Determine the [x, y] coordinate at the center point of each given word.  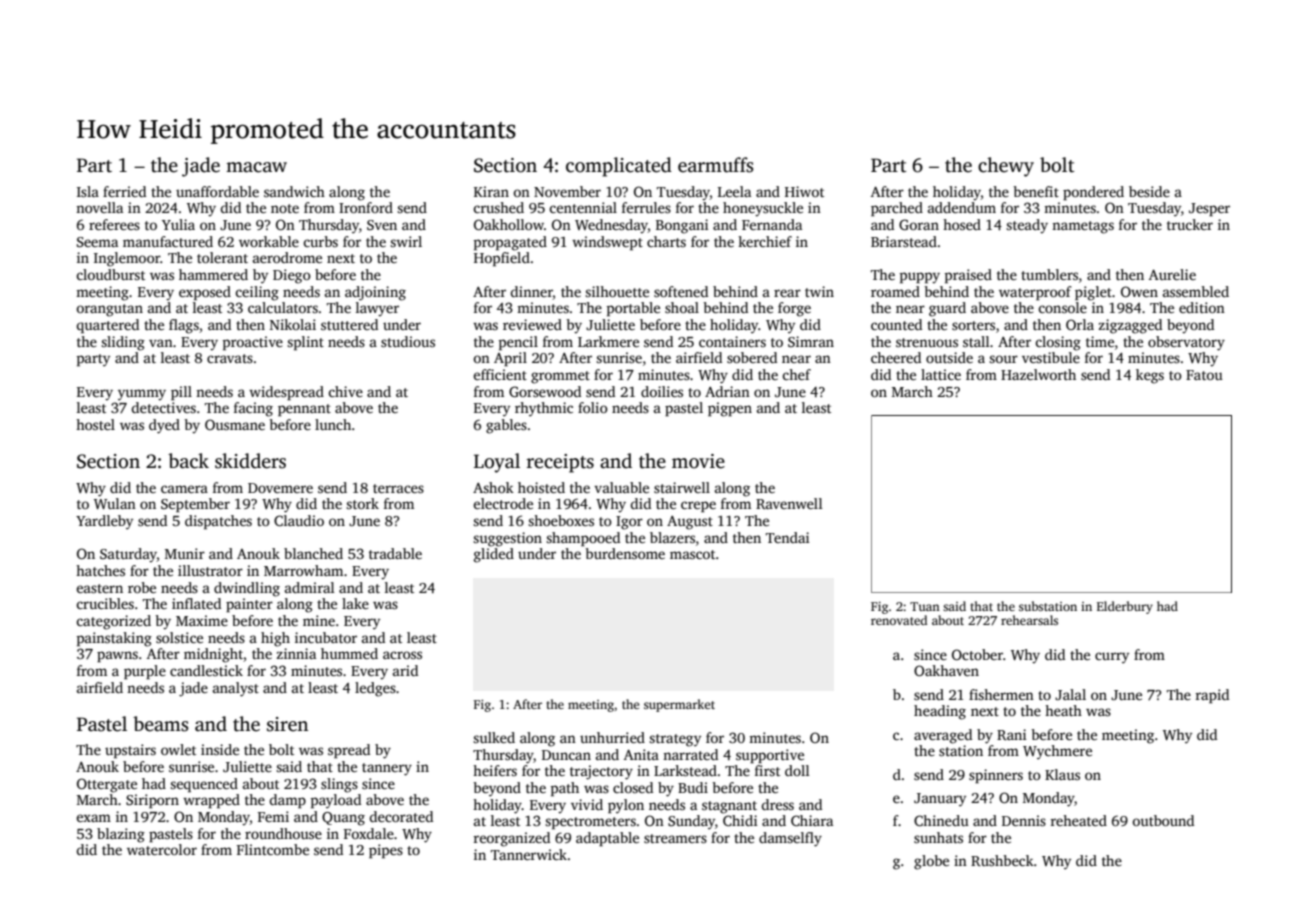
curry [1112, 658]
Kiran [491, 191]
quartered [108, 326]
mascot [692, 554]
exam [93, 818]
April [510, 359]
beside [1149, 191]
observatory [1186, 343]
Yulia [178, 224]
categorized [113, 622]
